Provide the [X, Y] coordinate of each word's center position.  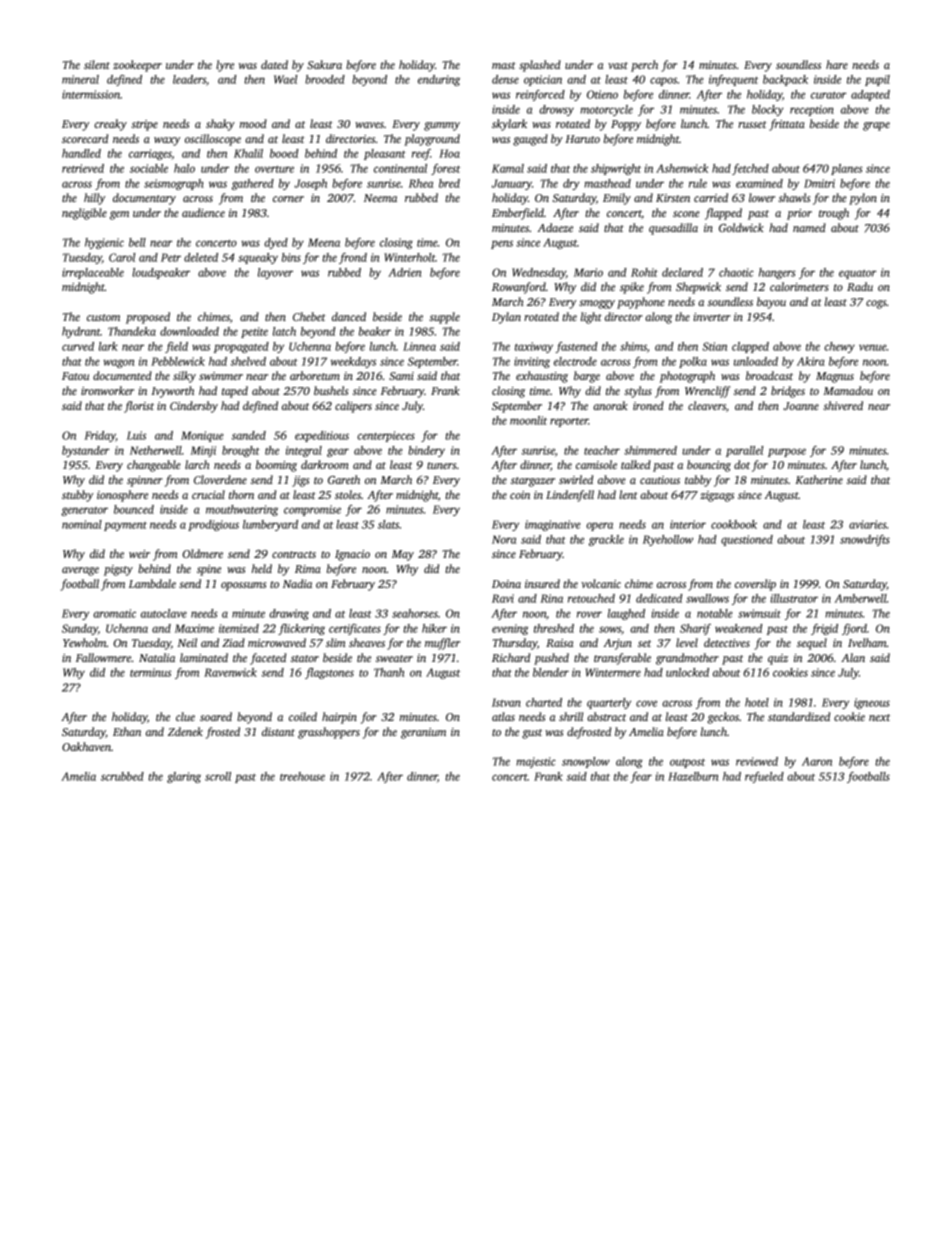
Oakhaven [86, 746]
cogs [876, 304]
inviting [532, 362]
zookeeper [137, 66]
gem [119, 215]
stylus [638, 392]
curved [78, 346]
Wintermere [613, 672]
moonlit [528, 420]
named [809, 227]
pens [502, 244]
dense [505, 79]
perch [644, 66]
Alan [853, 657]
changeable [154, 466]
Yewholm [85, 642]
